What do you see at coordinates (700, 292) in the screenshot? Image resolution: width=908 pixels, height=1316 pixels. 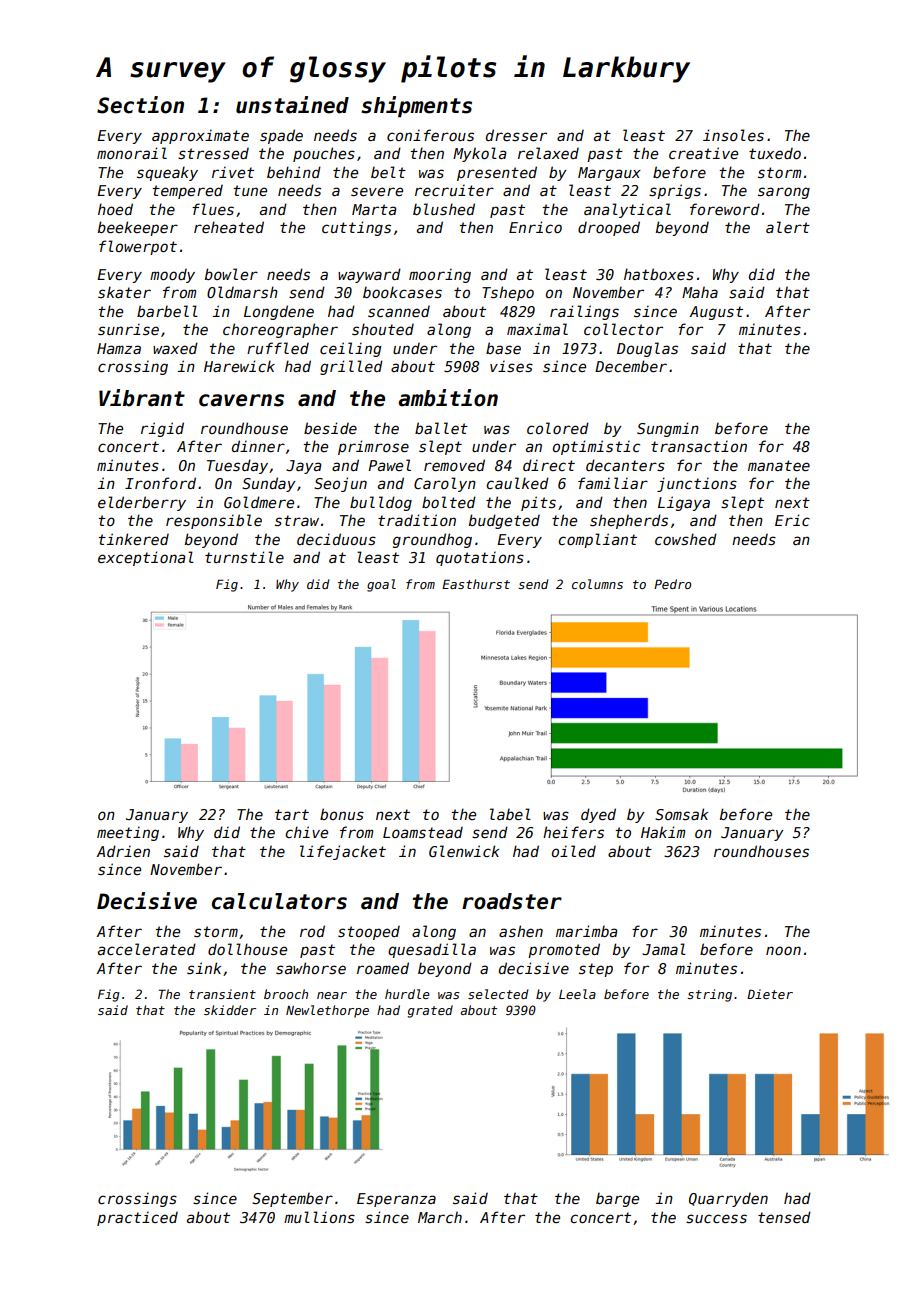 I see `Maha` at bounding box center [700, 292].
